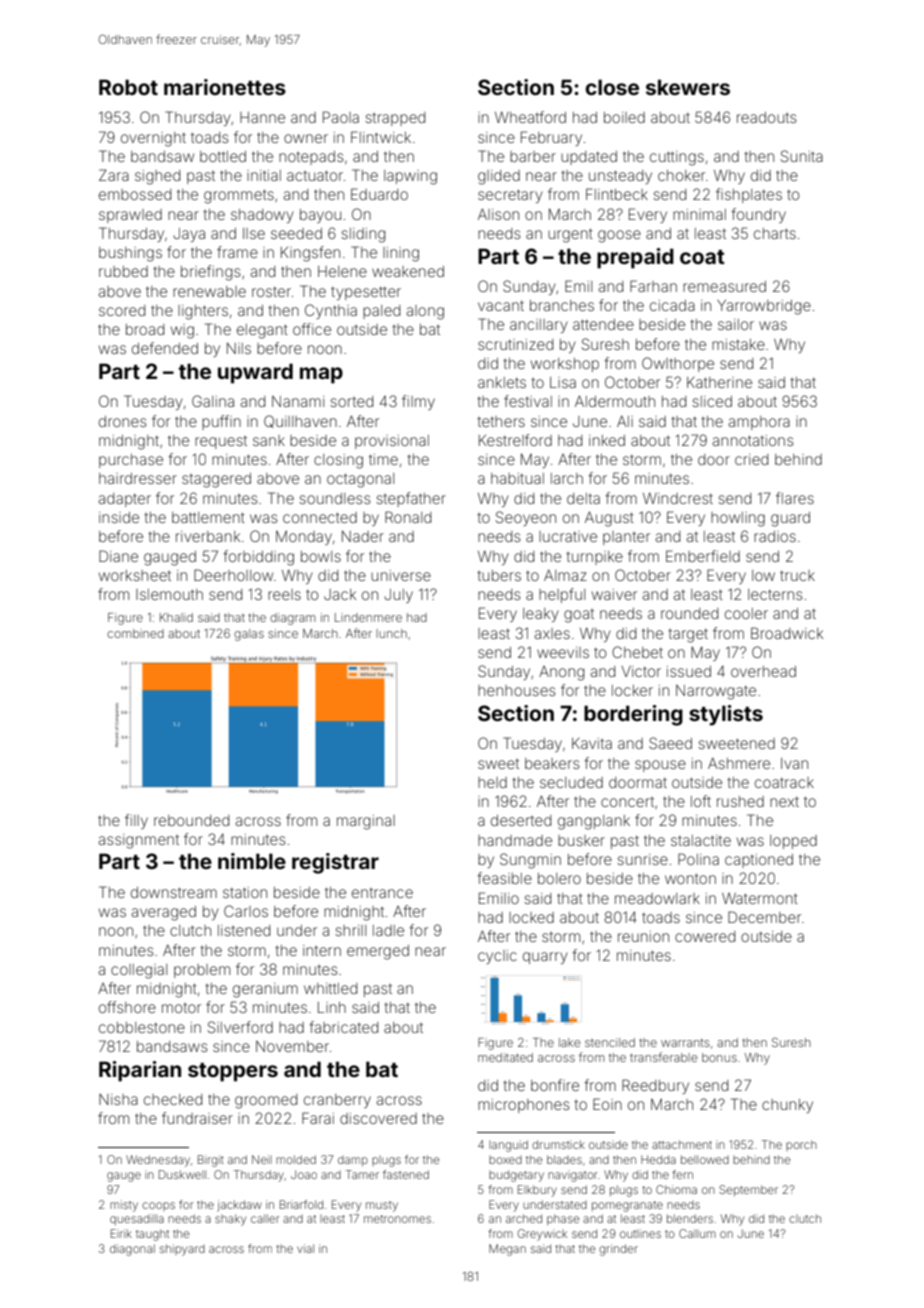  Describe the element at coordinates (703, 556) in the image. I see `Emberfield` at that location.
